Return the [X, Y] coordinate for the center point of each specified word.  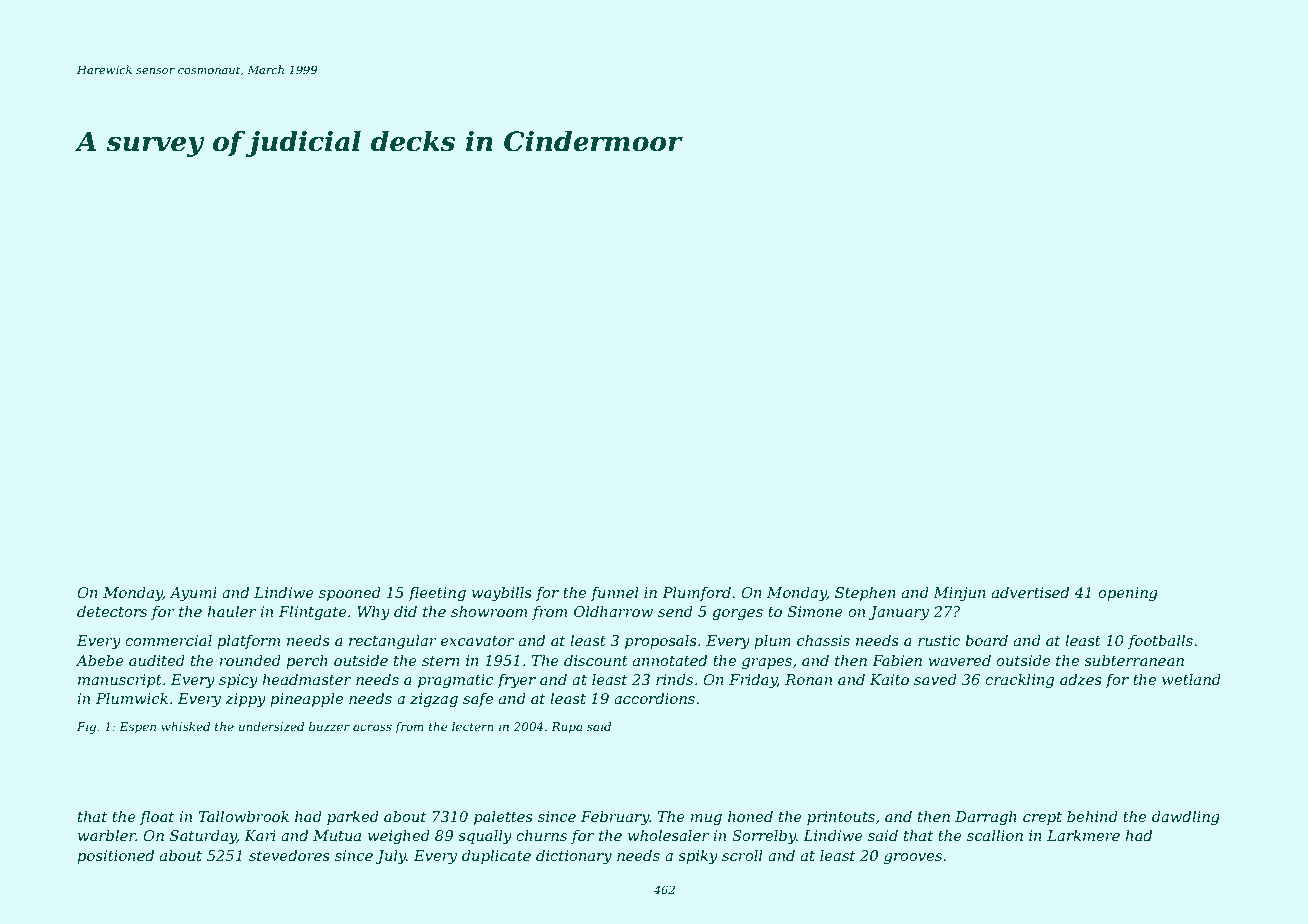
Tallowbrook [244, 816]
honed [750, 816]
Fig [86, 728]
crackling [1019, 681]
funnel [615, 594]
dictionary [574, 857]
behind [1092, 816]
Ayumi [193, 594]
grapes [767, 664]
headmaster [306, 679]
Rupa [567, 728]
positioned [115, 857]
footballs [1160, 642]
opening [1128, 594]
